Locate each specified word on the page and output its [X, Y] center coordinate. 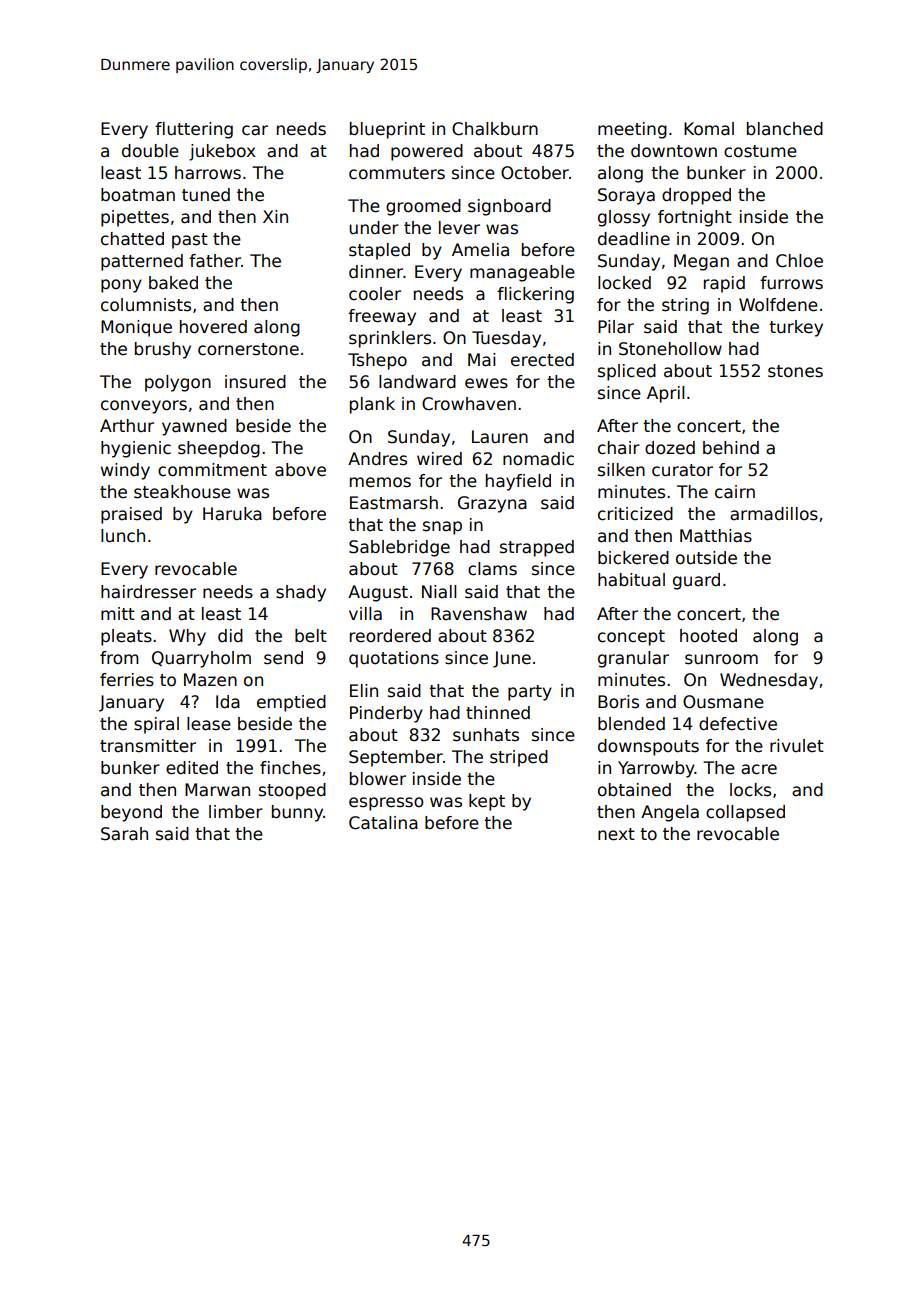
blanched [785, 129]
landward [417, 382]
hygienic [136, 449]
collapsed [745, 813]
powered [427, 152]
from [119, 658]
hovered [213, 327]
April [665, 394]
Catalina [383, 823]
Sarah [124, 834]
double [150, 151]
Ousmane [723, 702]
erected [542, 360]
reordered [390, 636]
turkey [796, 328]
